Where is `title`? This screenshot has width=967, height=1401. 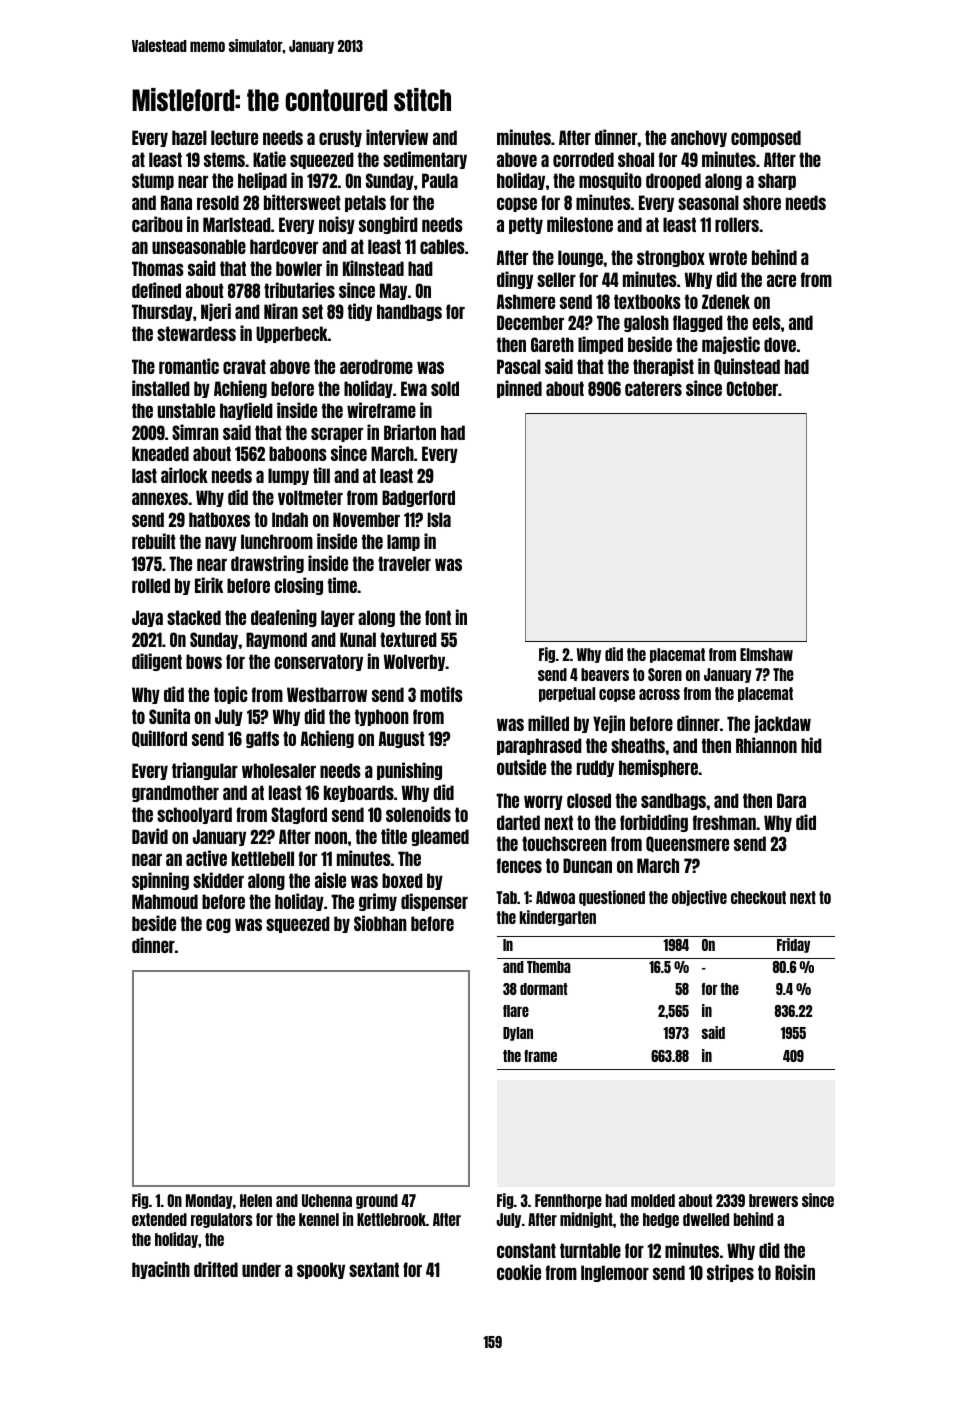 title is located at coordinates (394, 836).
